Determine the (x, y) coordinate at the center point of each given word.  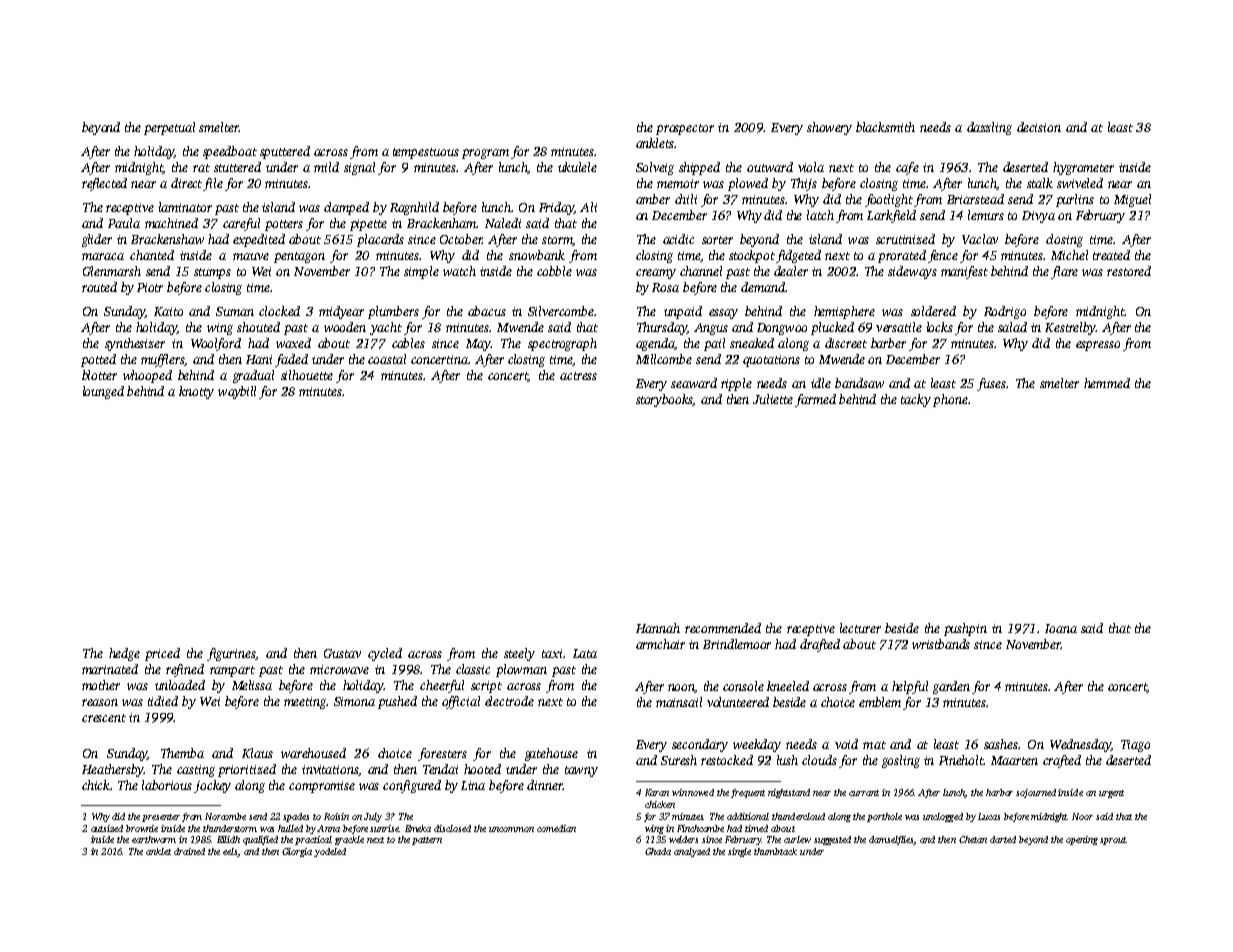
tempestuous (426, 153)
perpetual (169, 128)
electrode (509, 701)
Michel (1069, 255)
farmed (815, 400)
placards (380, 240)
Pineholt (961, 760)
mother (101, 685)
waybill (237, 392)
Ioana (1061, 628)
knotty (196, 392)
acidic (678, 239)
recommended (723, 628)
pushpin (965, 629)
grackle (349, 840)
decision (1039, 127)
